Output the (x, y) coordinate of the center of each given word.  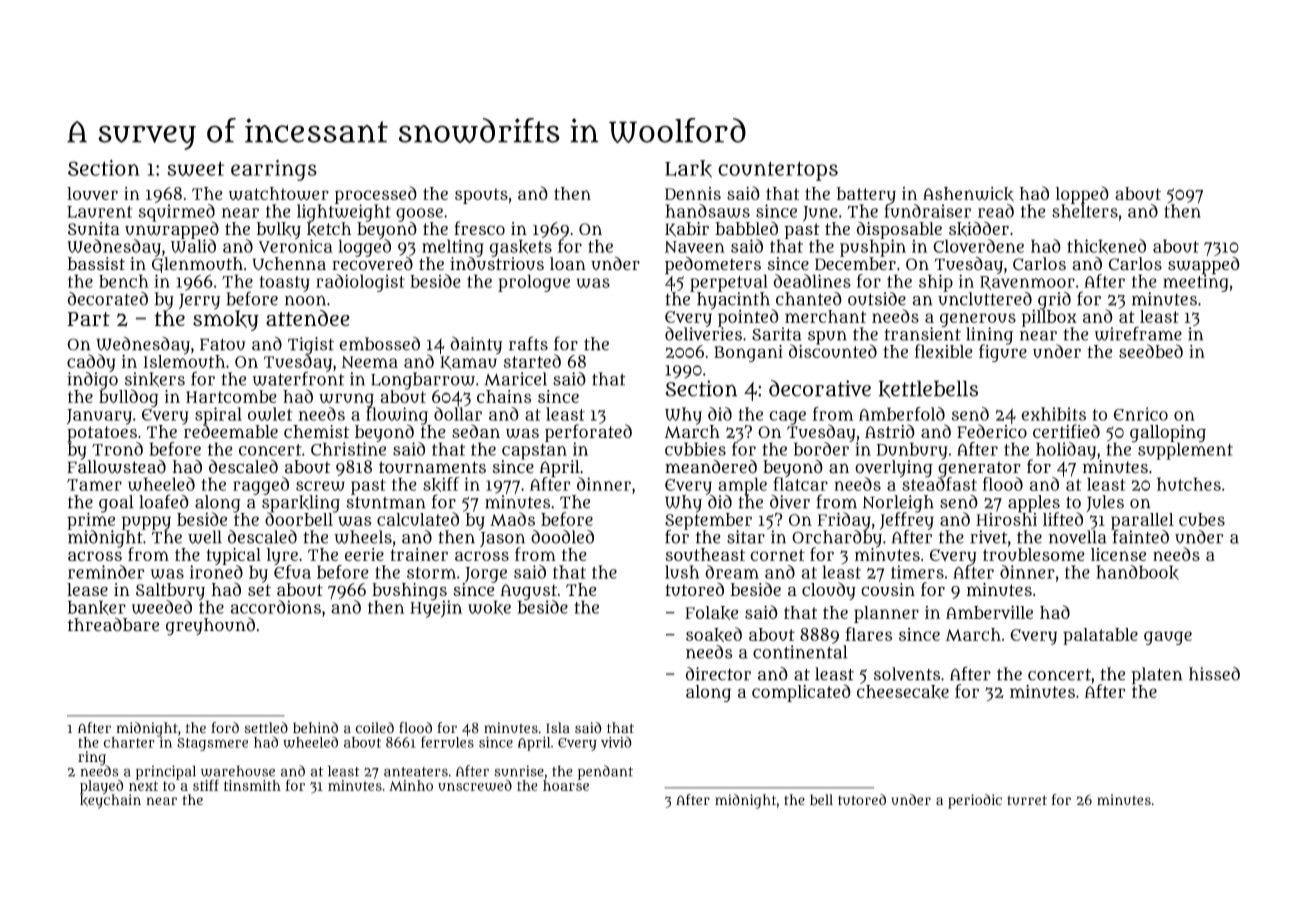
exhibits (1053, 414)
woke (489, 607)
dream (732, 572)
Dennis (693, 193)
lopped (1082, 195)
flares (868, 634)
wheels (363, 537)
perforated (588, 433)
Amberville (989, 612)
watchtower (279, 194)
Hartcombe (231, 396)
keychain (110, 801)
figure (1003, 353)
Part (88, 319)
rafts (528, 343)
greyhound (210, 627)
